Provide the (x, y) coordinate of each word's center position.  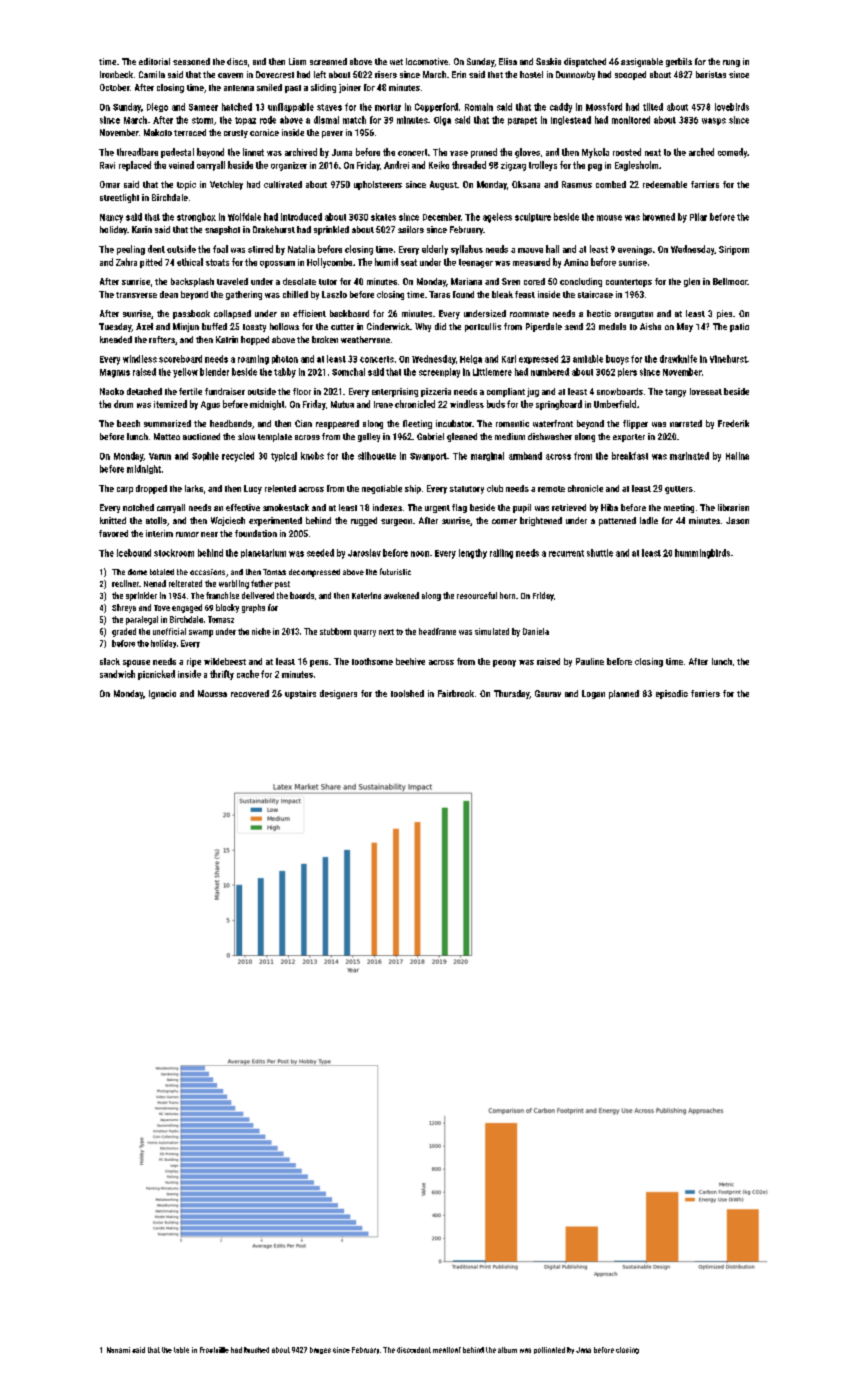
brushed (256, 1350)
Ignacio (162, 694)
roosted (627, 152)
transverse (136, 295)
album (507, 1350)
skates (383, 217)
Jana (583, 1350)
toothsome (372, 661)
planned (624, 694)
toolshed (407, 693)
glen (692, 282)
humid (386, 262)
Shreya (124, 608)
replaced (135, 166)
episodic (672, 694)
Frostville (214, 1350)
